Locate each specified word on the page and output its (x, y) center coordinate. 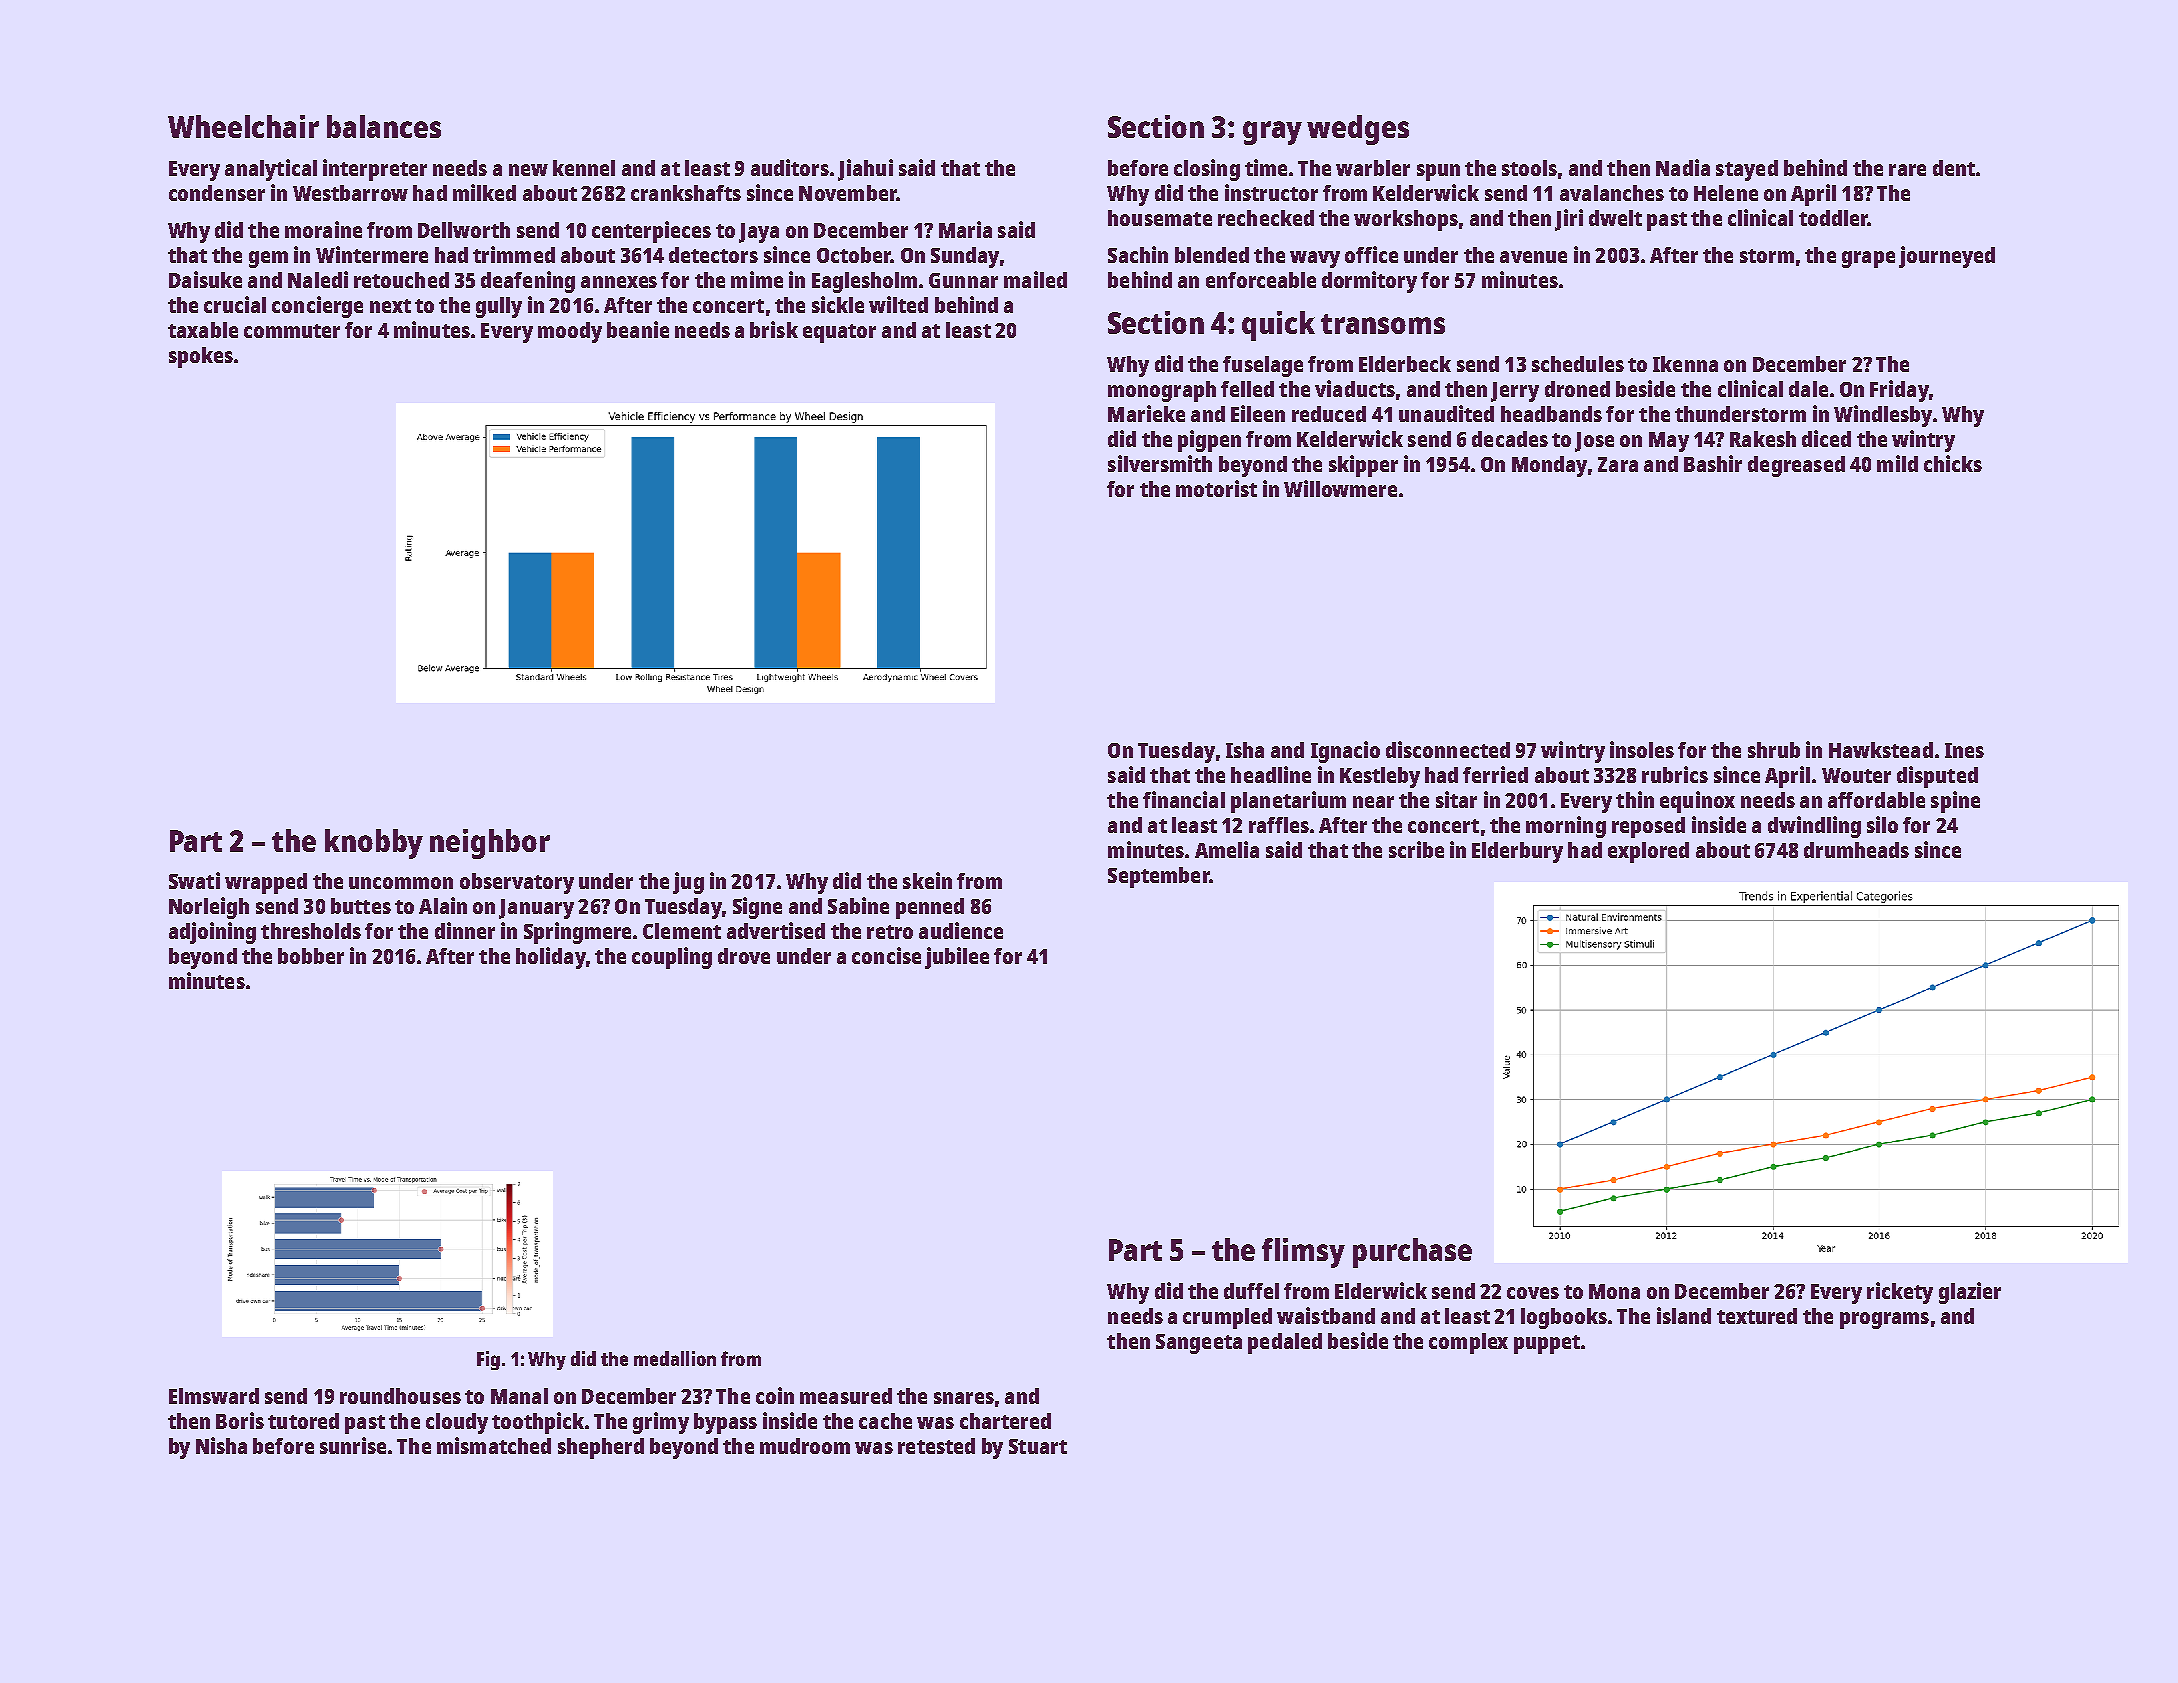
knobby (374, 844)
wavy (1315, 259)
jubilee (957, 958)
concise (886, 955)
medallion (675, 1358)
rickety (1900, 1293)
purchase (1412, 1253)
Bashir (1713, 463)
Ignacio (1345, 752)
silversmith (1160, 463)
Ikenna (1685, 364)
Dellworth (464, 230)
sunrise (353, 1445)
